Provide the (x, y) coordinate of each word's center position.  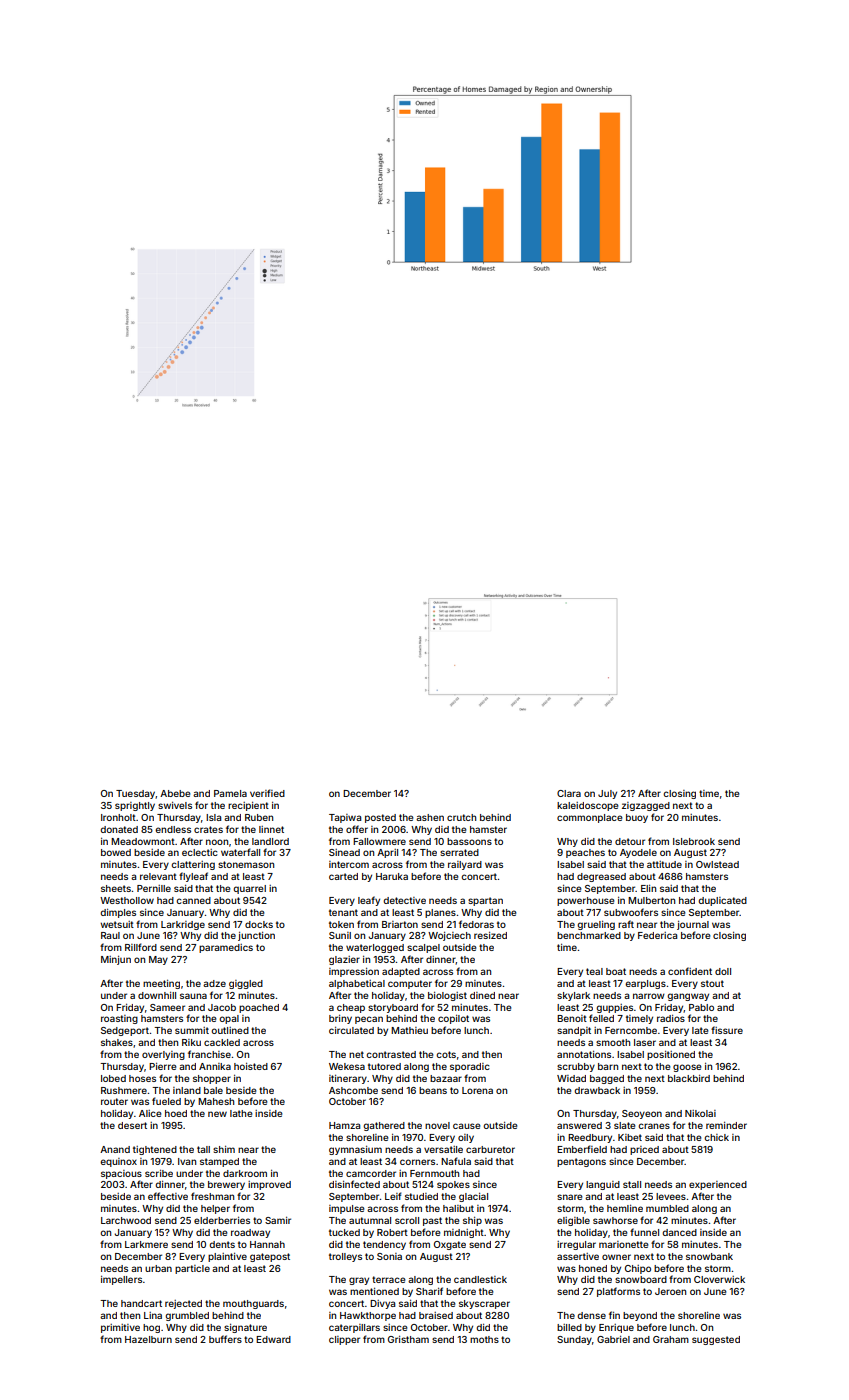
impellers (121, 1280)
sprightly (135, 806)
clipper (344, 1340)
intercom (349, 864)
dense (591, 1315)
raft (626, 924)
